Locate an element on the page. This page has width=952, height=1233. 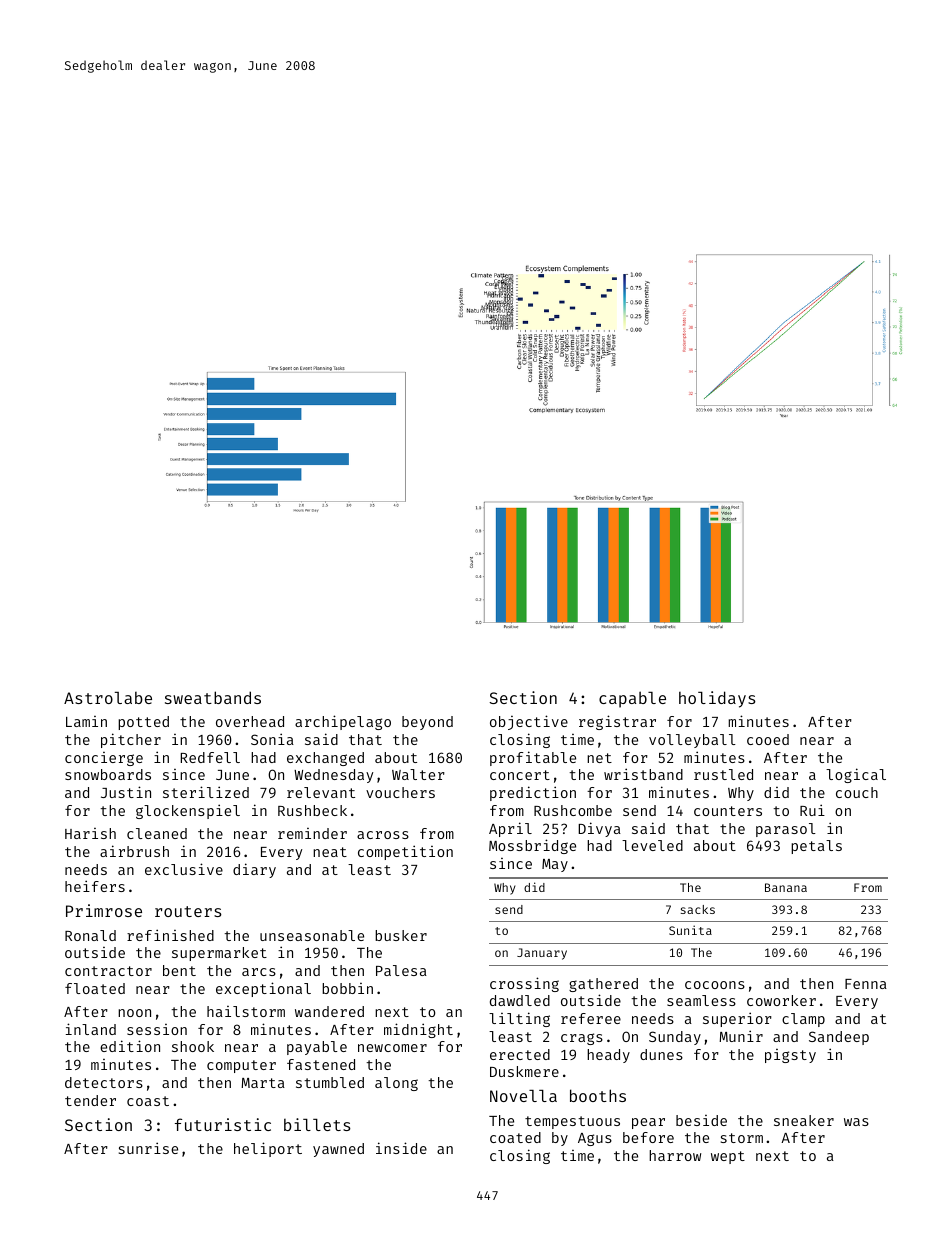
sweatbands is located at coordinates (213, 697).
